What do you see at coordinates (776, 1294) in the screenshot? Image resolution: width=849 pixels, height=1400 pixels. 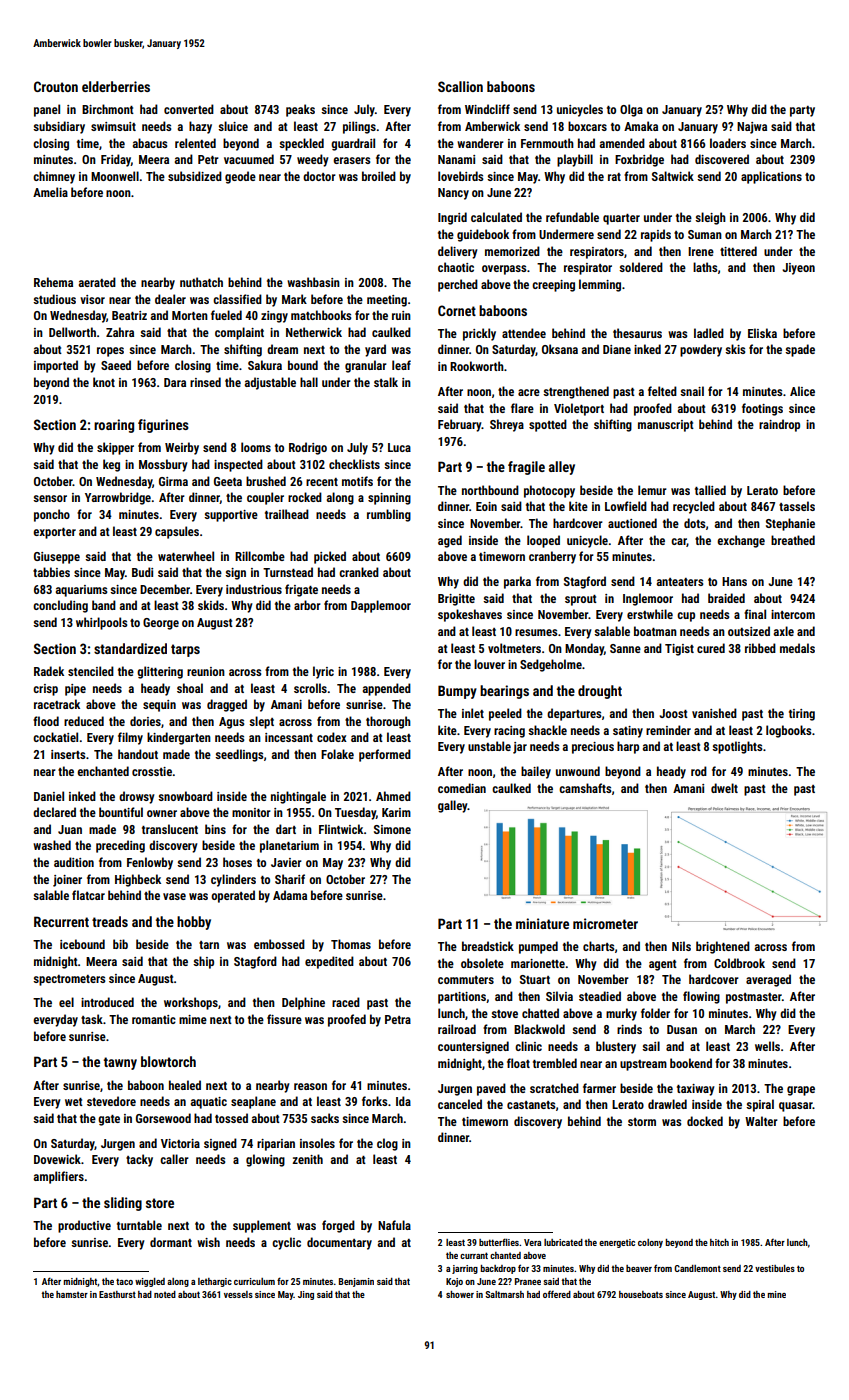 I see `mine` at bounding box center [776, 1294].
